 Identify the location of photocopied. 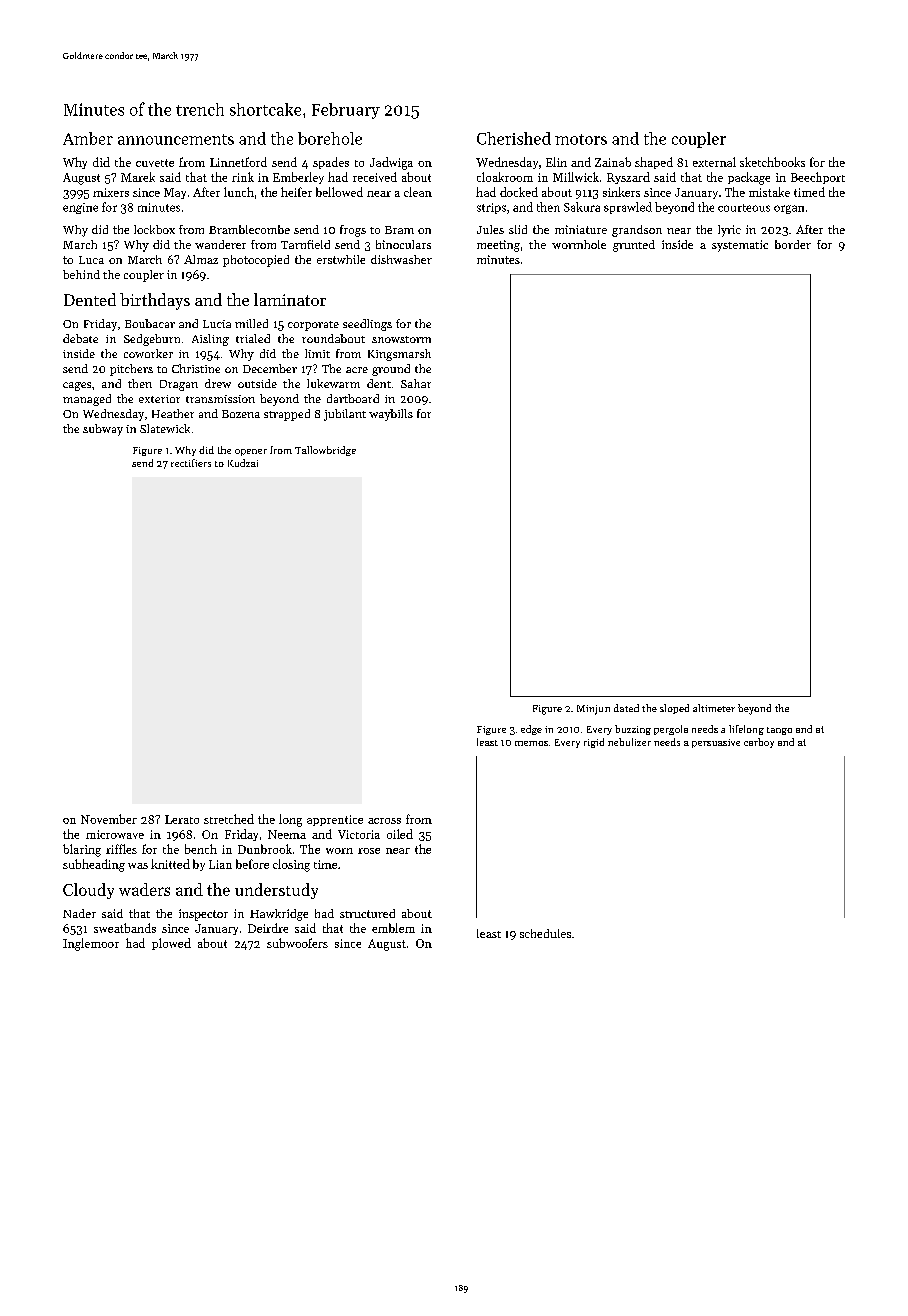
(256, 261).
